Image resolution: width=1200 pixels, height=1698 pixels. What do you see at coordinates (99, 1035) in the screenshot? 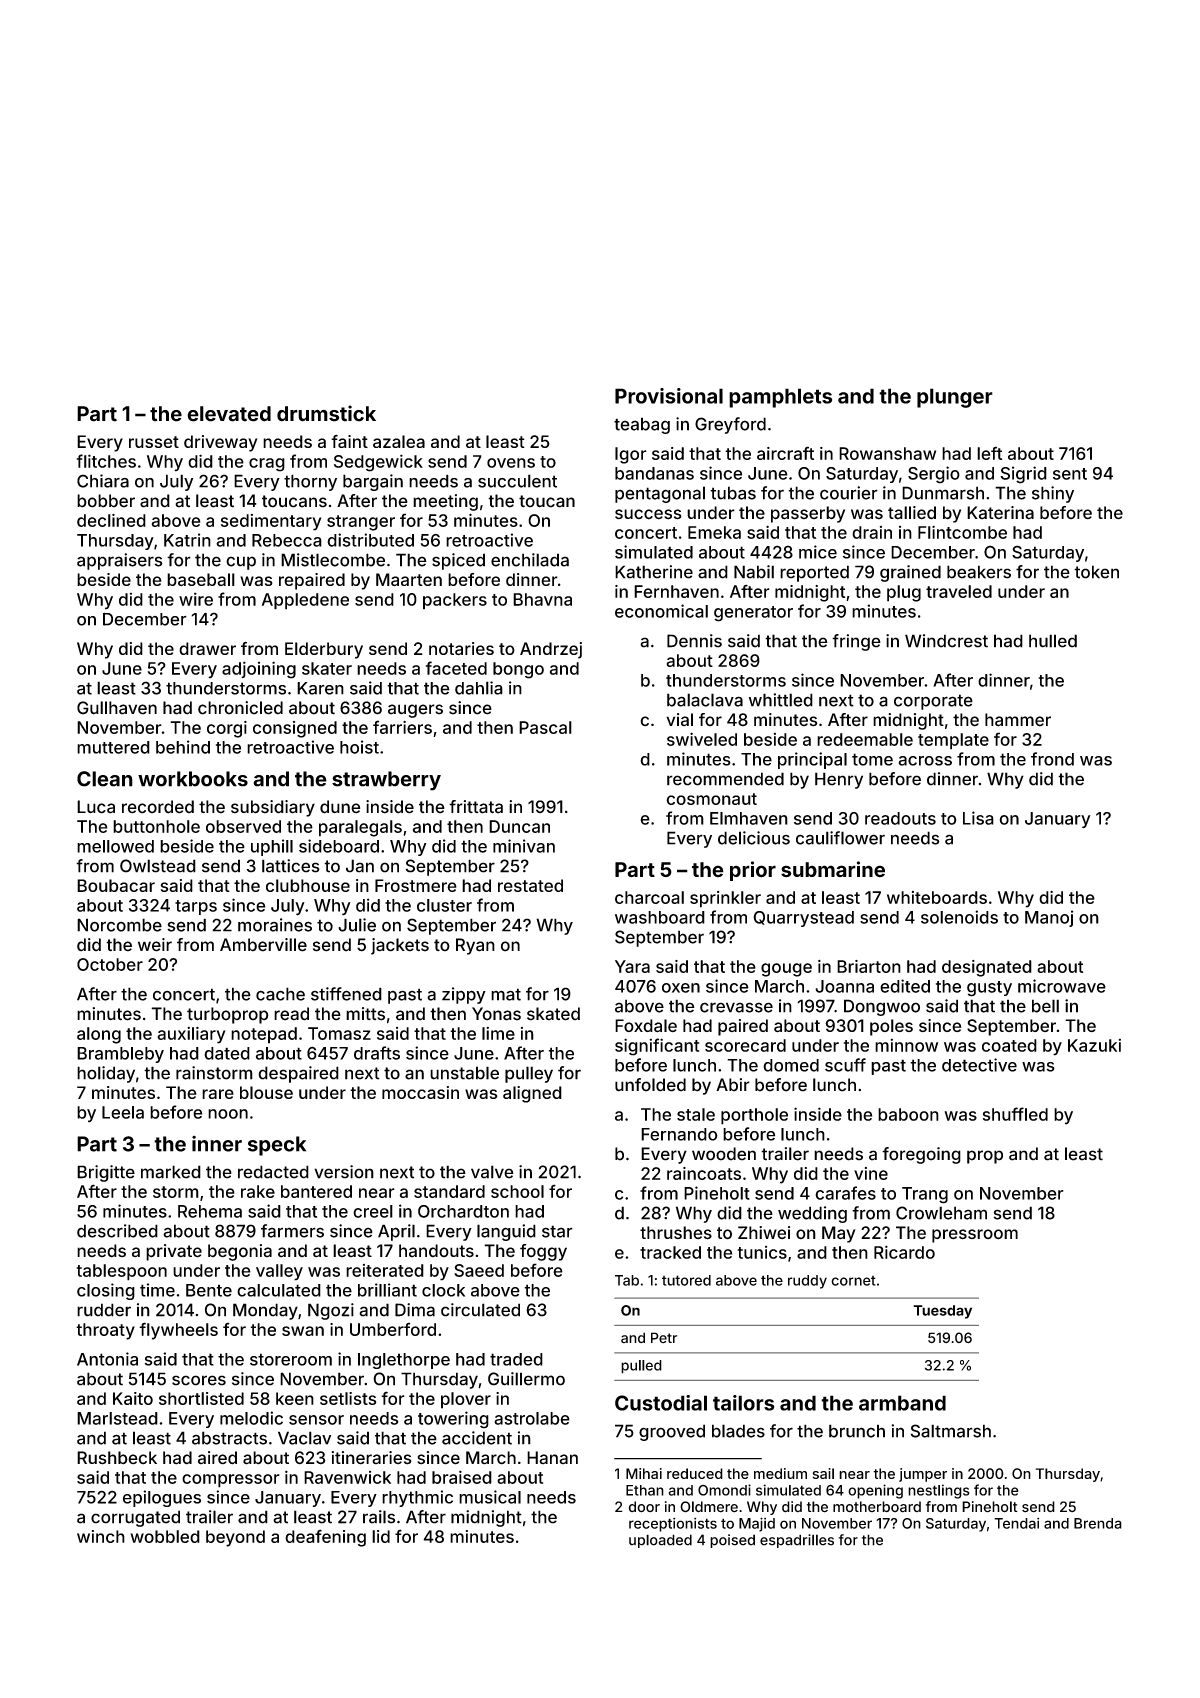
I see `along` at bounding box center [99, 1035].
